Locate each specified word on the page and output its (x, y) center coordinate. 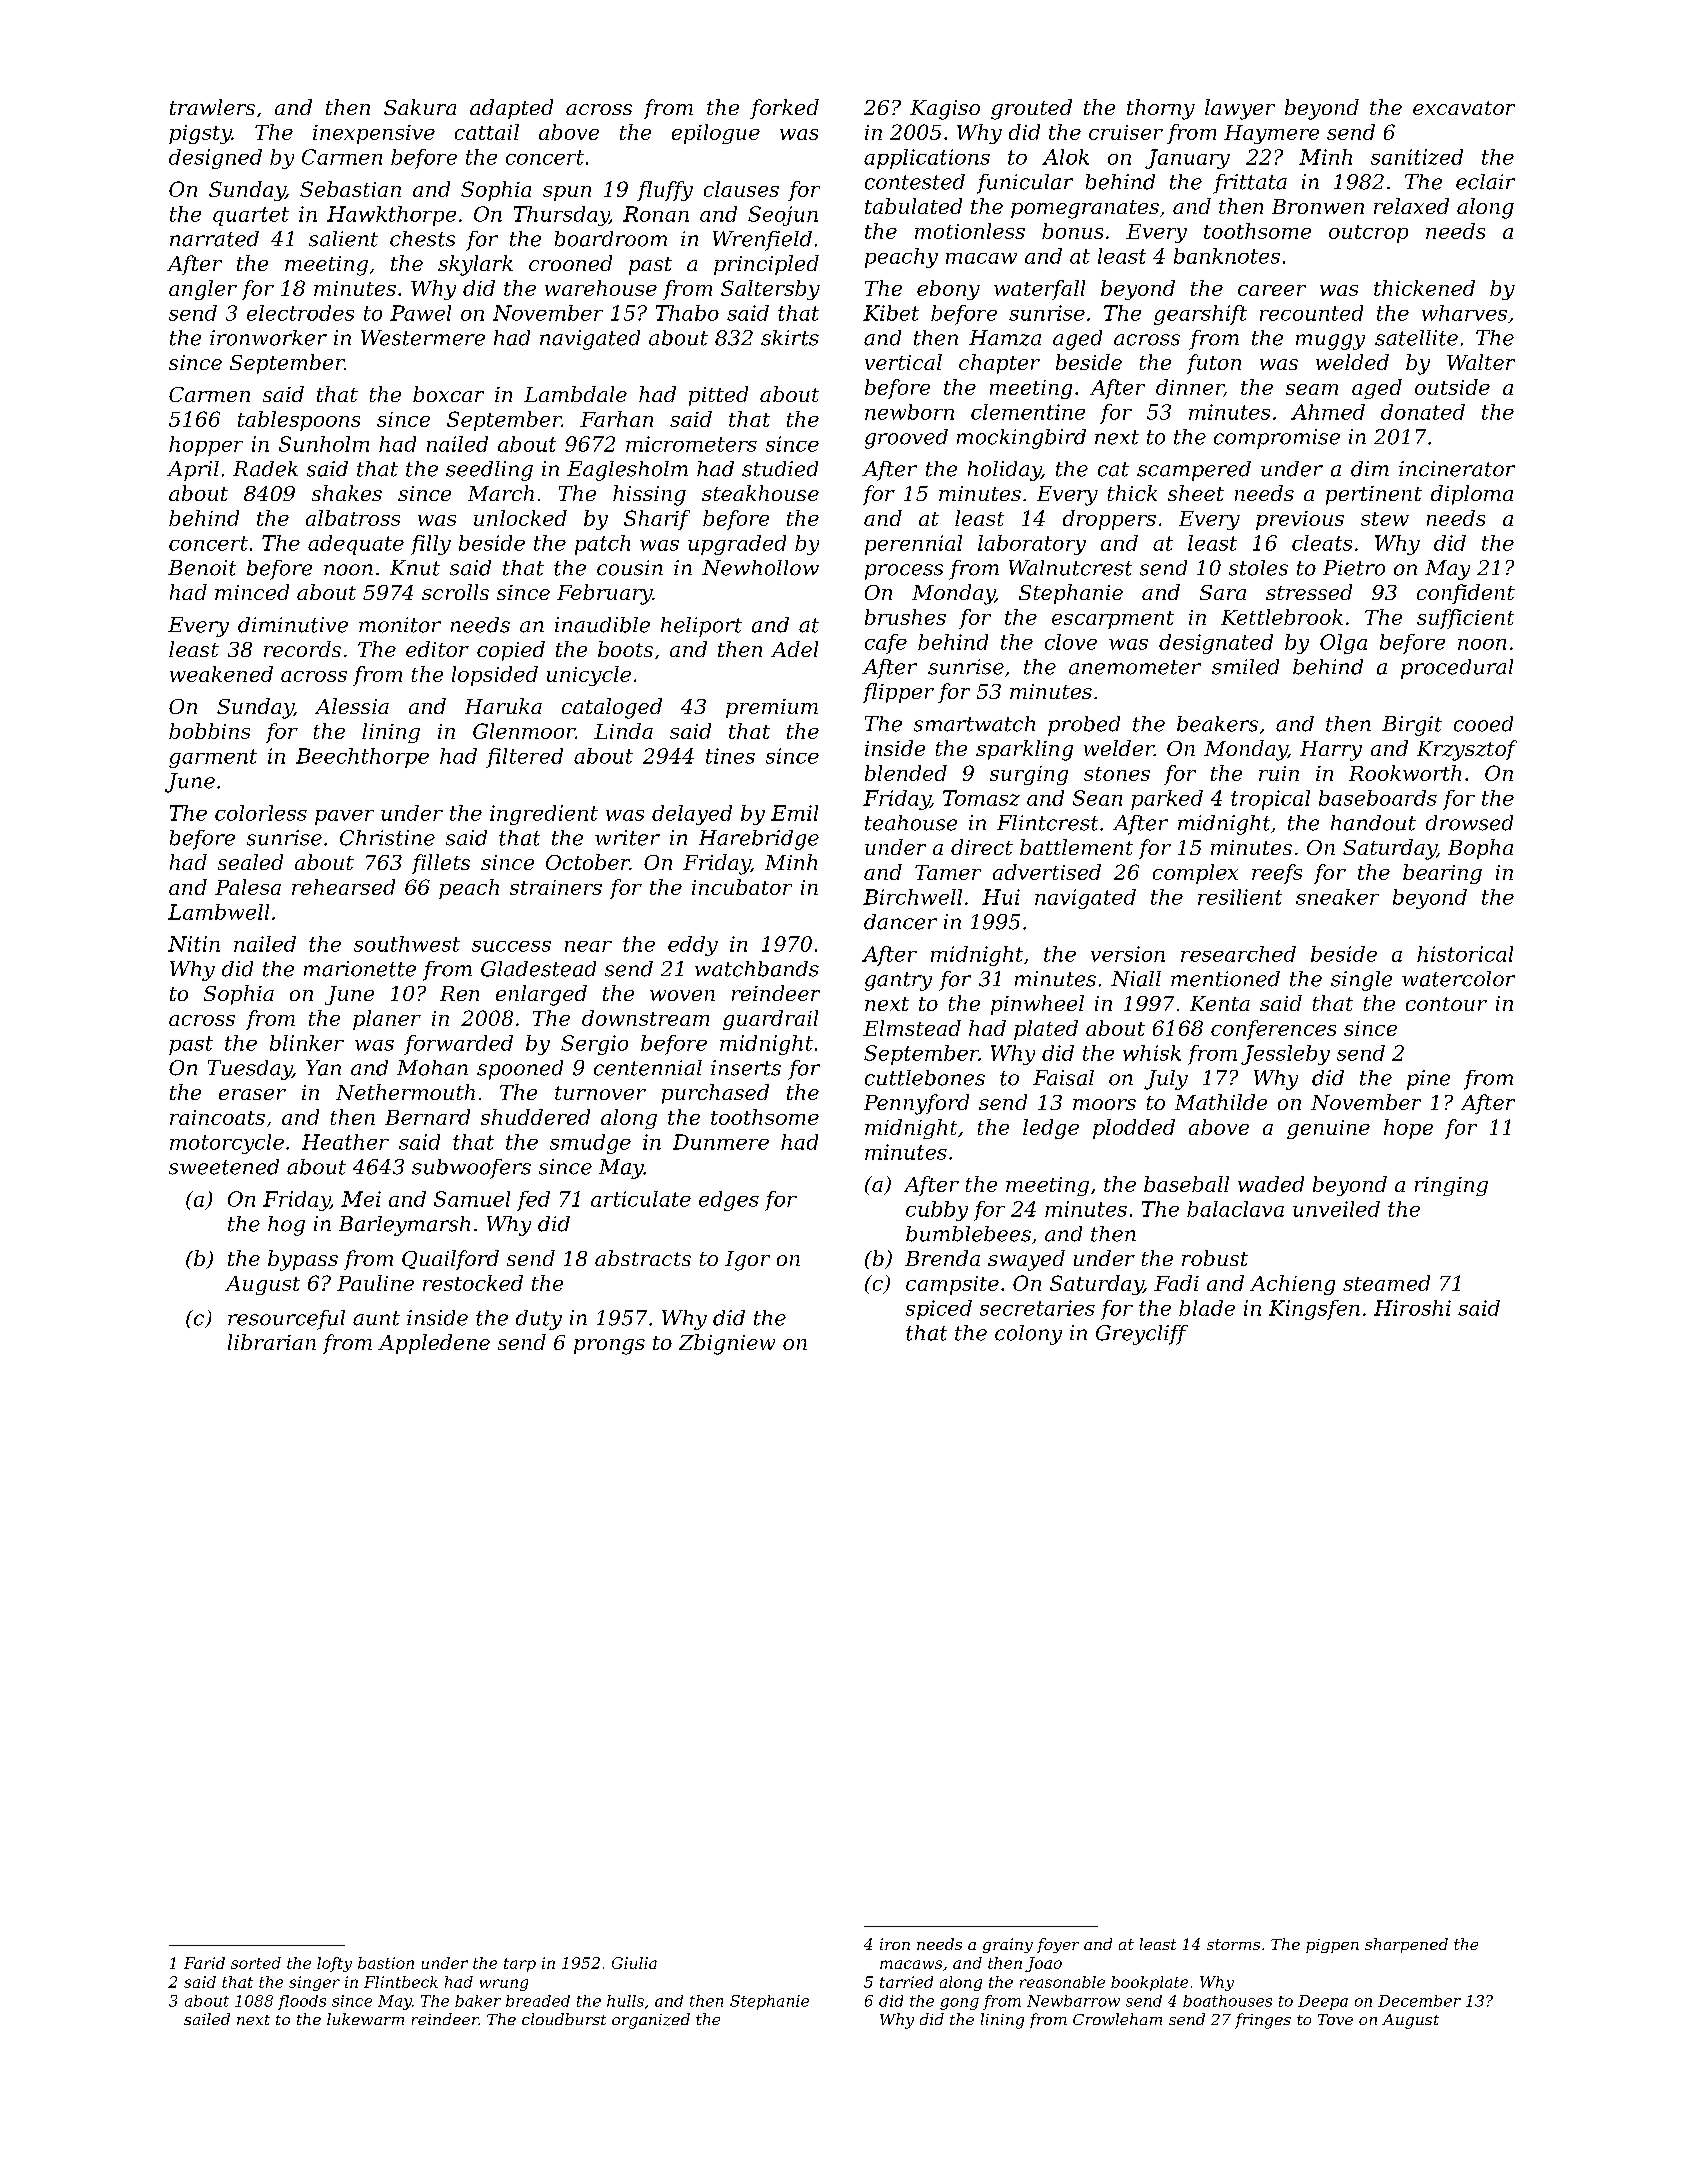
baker (478, 2001)
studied (780, 469)
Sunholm (324, 444)
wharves (1464, 313)
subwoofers (471, 1169)
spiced (939, 1310)
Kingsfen (1314, 1310)
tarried (906, 1982)
